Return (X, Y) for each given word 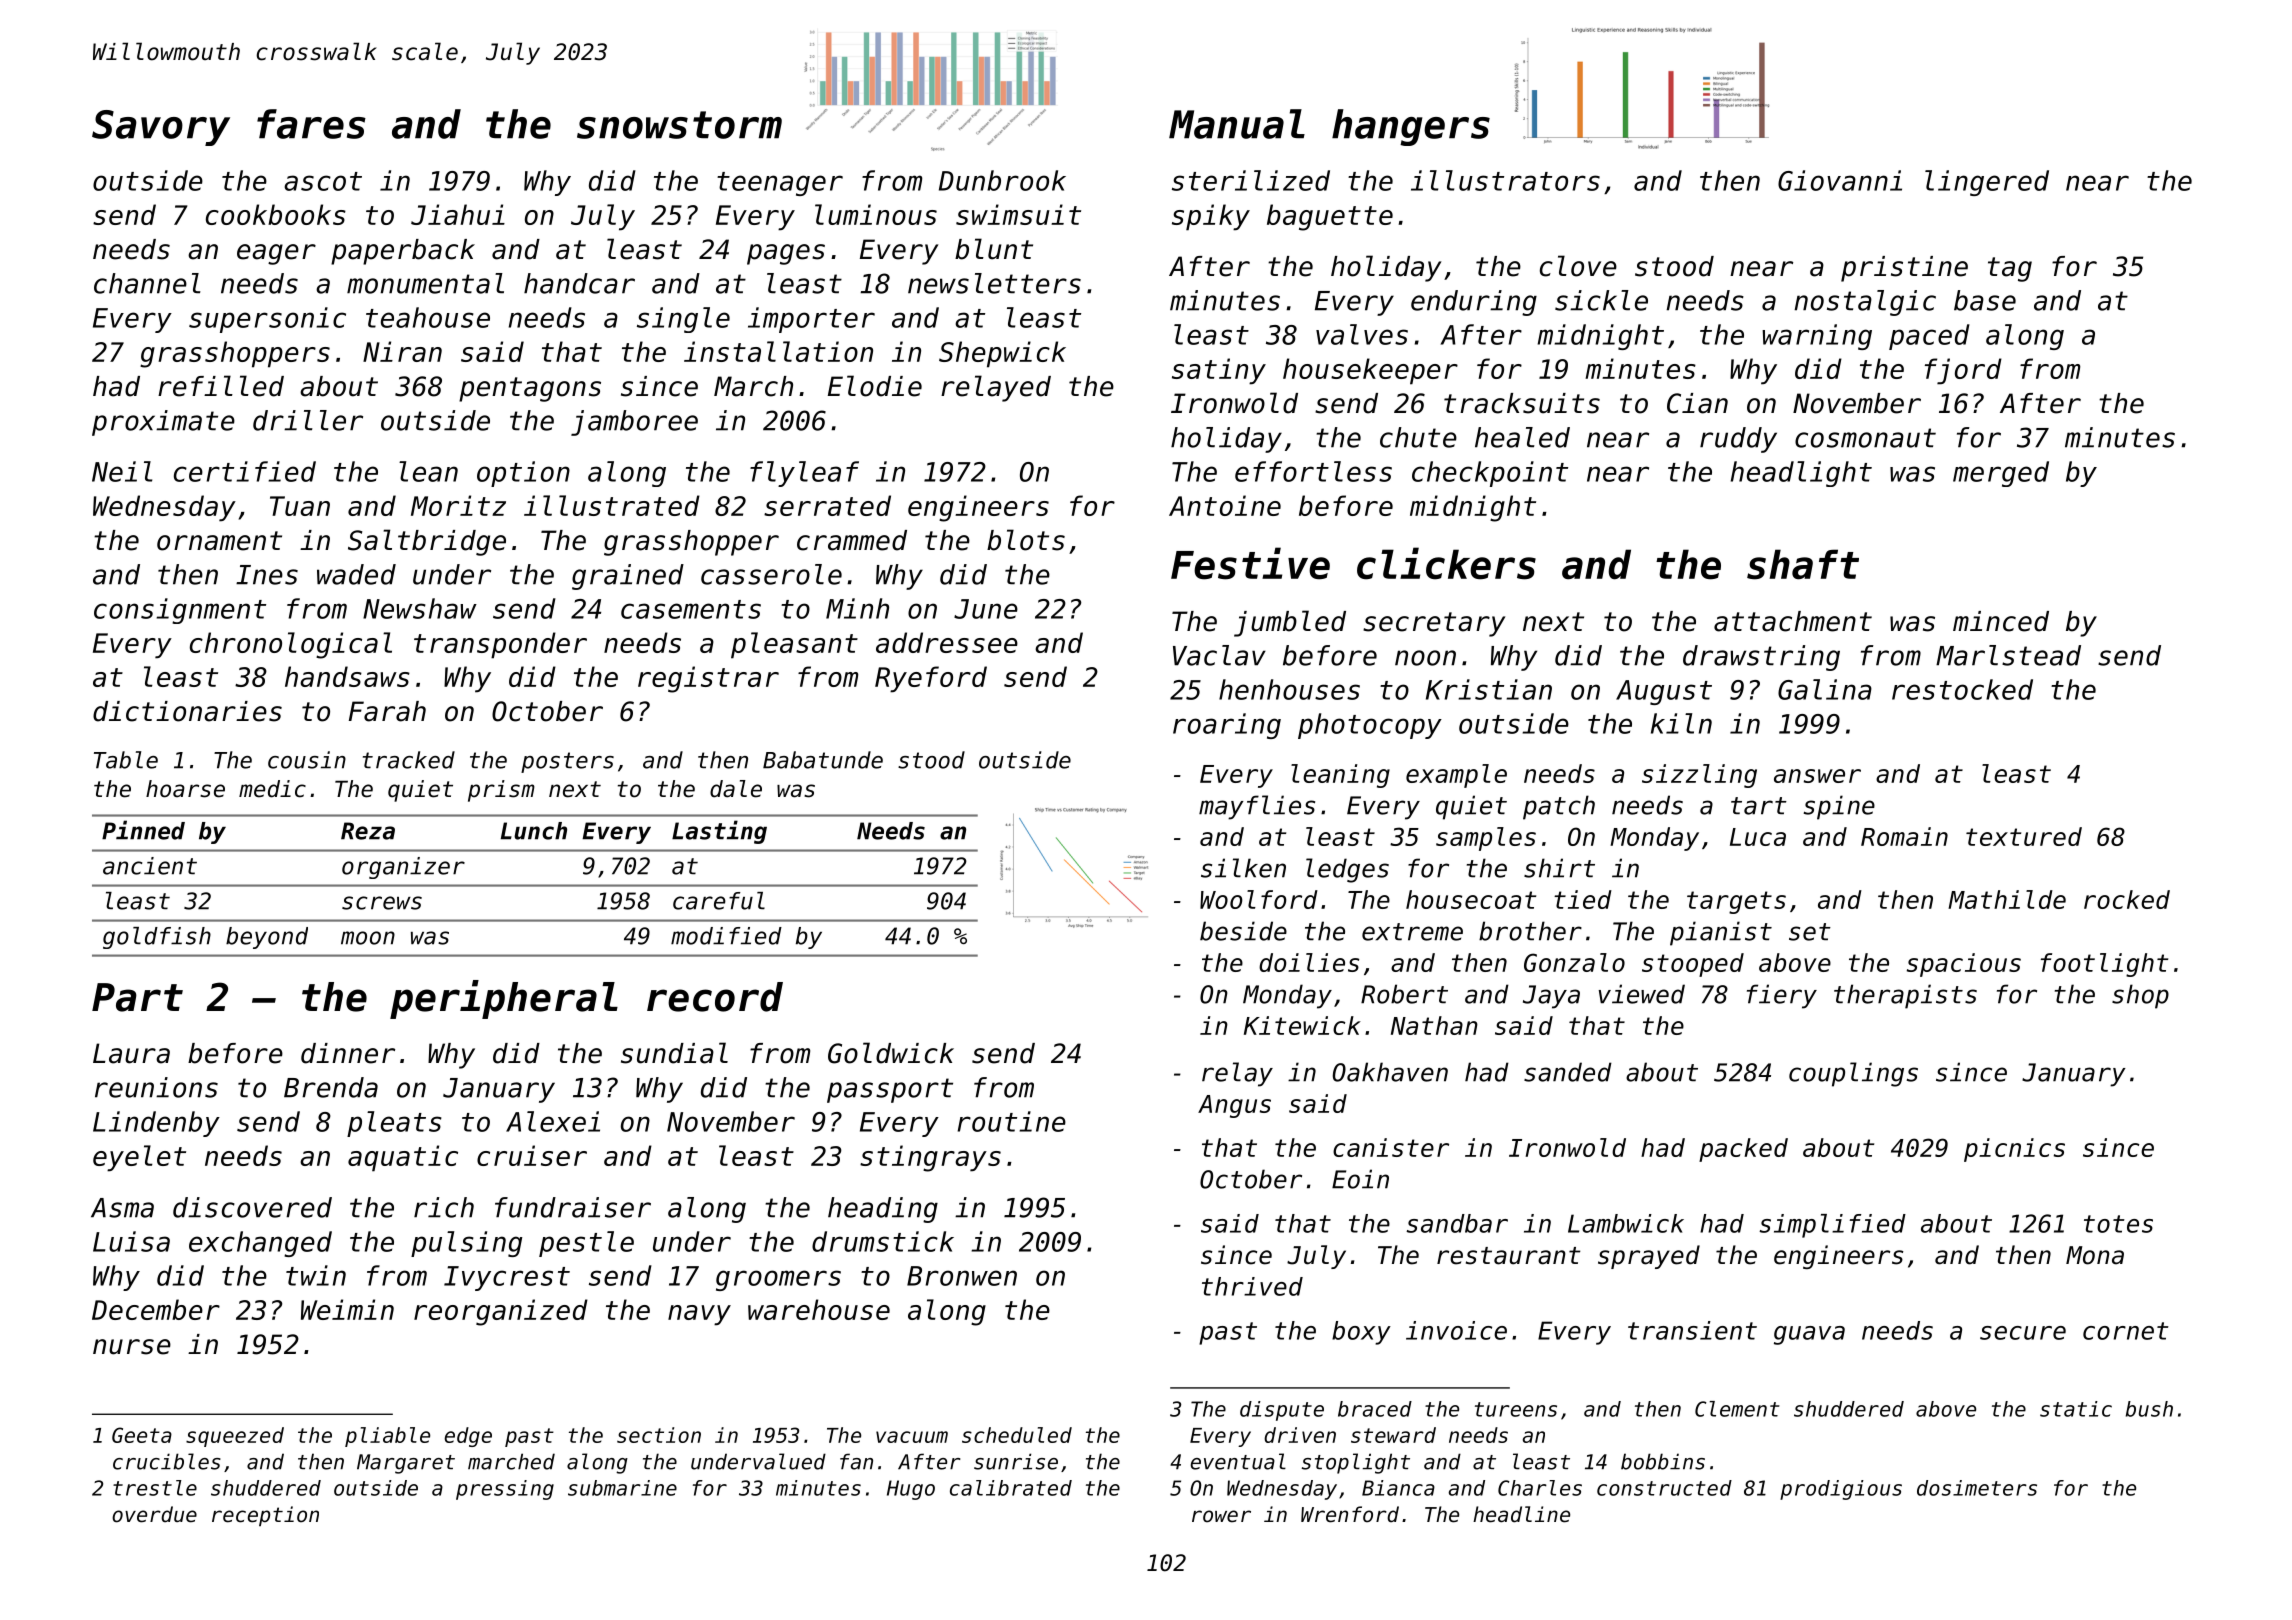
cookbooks (276, 214)
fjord (1963, 371)
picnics (2014, 1150)
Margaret (406, 1464)
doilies (1309, 962)
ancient (150, 866)
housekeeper (1370, 371)
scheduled (1017, 1435)
